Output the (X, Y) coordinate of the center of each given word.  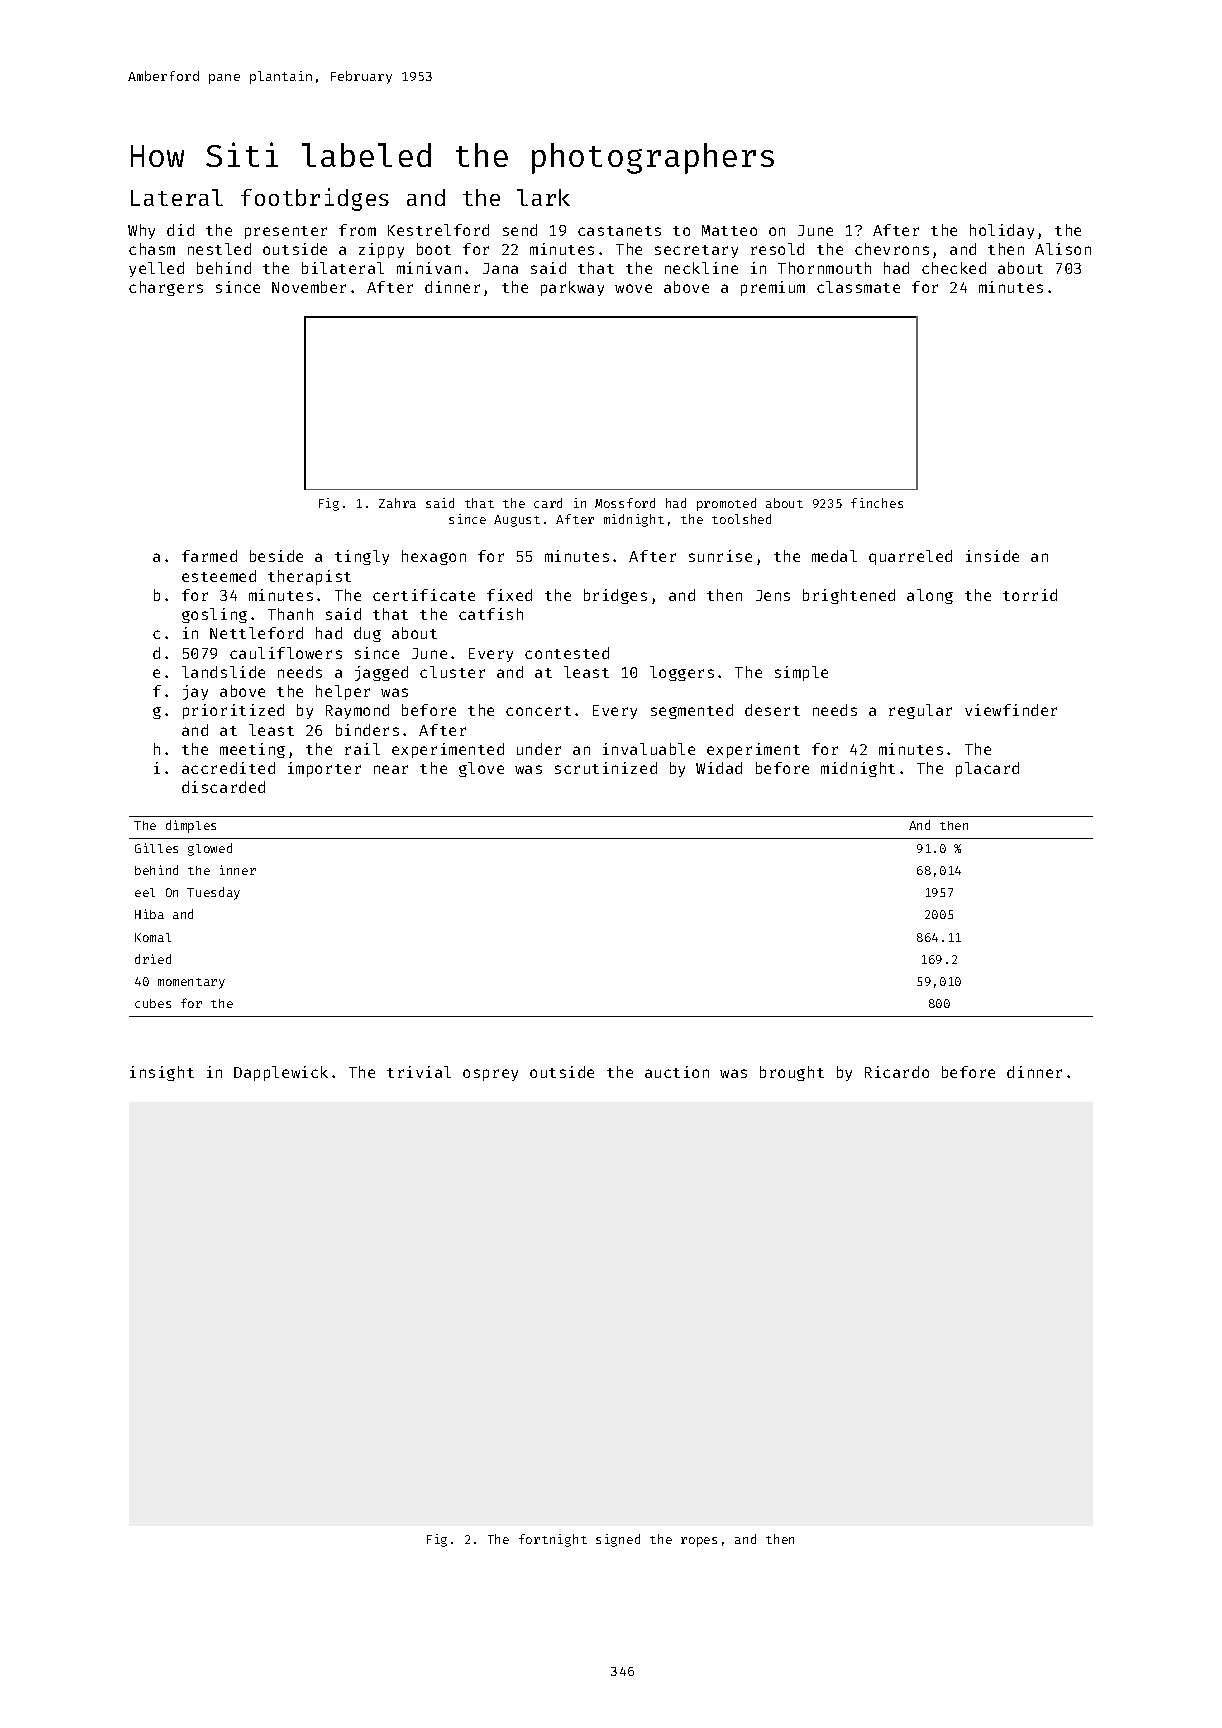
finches (877, 503)
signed (618, 1540)
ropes (699, 1542)
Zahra (397, 503)
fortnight (553, 1540)
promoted (726, 504)
